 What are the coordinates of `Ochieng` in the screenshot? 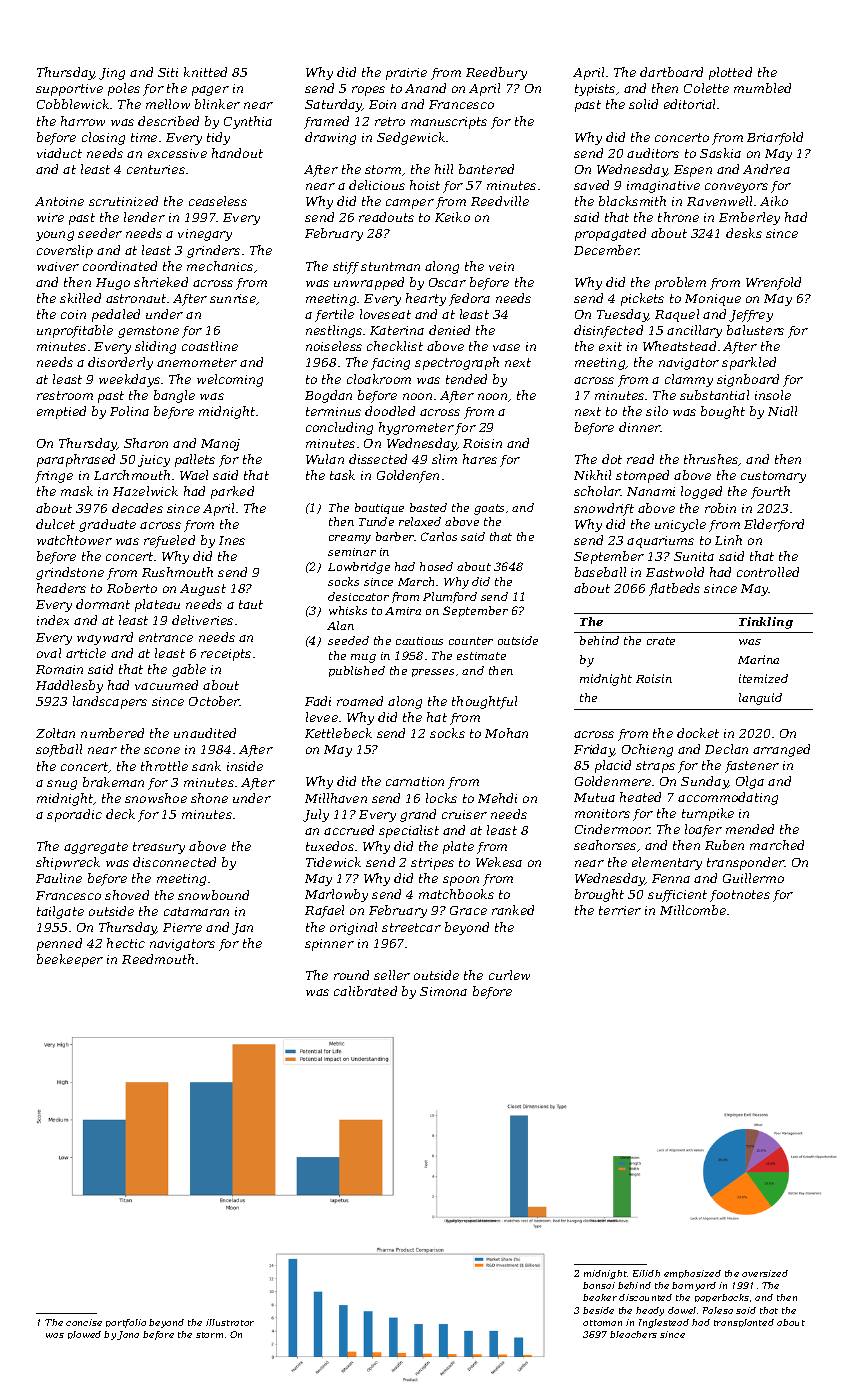 It's located at (647, 750).
